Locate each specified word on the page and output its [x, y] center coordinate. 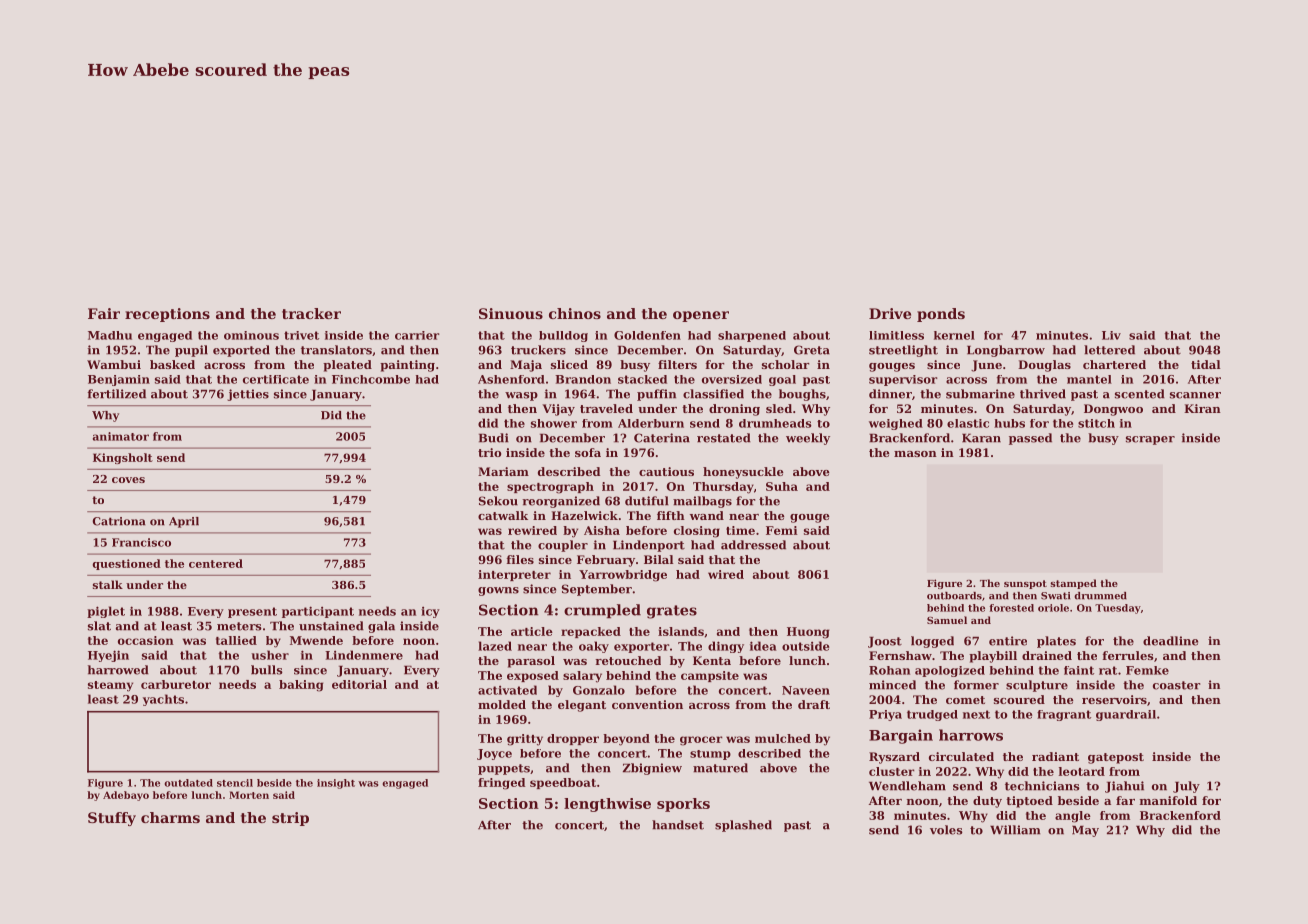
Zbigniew [652, 769]
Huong [808, 633]
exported [241, 351]
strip [290, 819]
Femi [782, 530]
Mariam [503, 471]
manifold [1168, 800]
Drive [890, 313]
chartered [1114, 364]
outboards [954, 596]
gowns [498, 591]
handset [678, 825]
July [1186, 787]
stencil [235, 783]
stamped [1073, 584]
